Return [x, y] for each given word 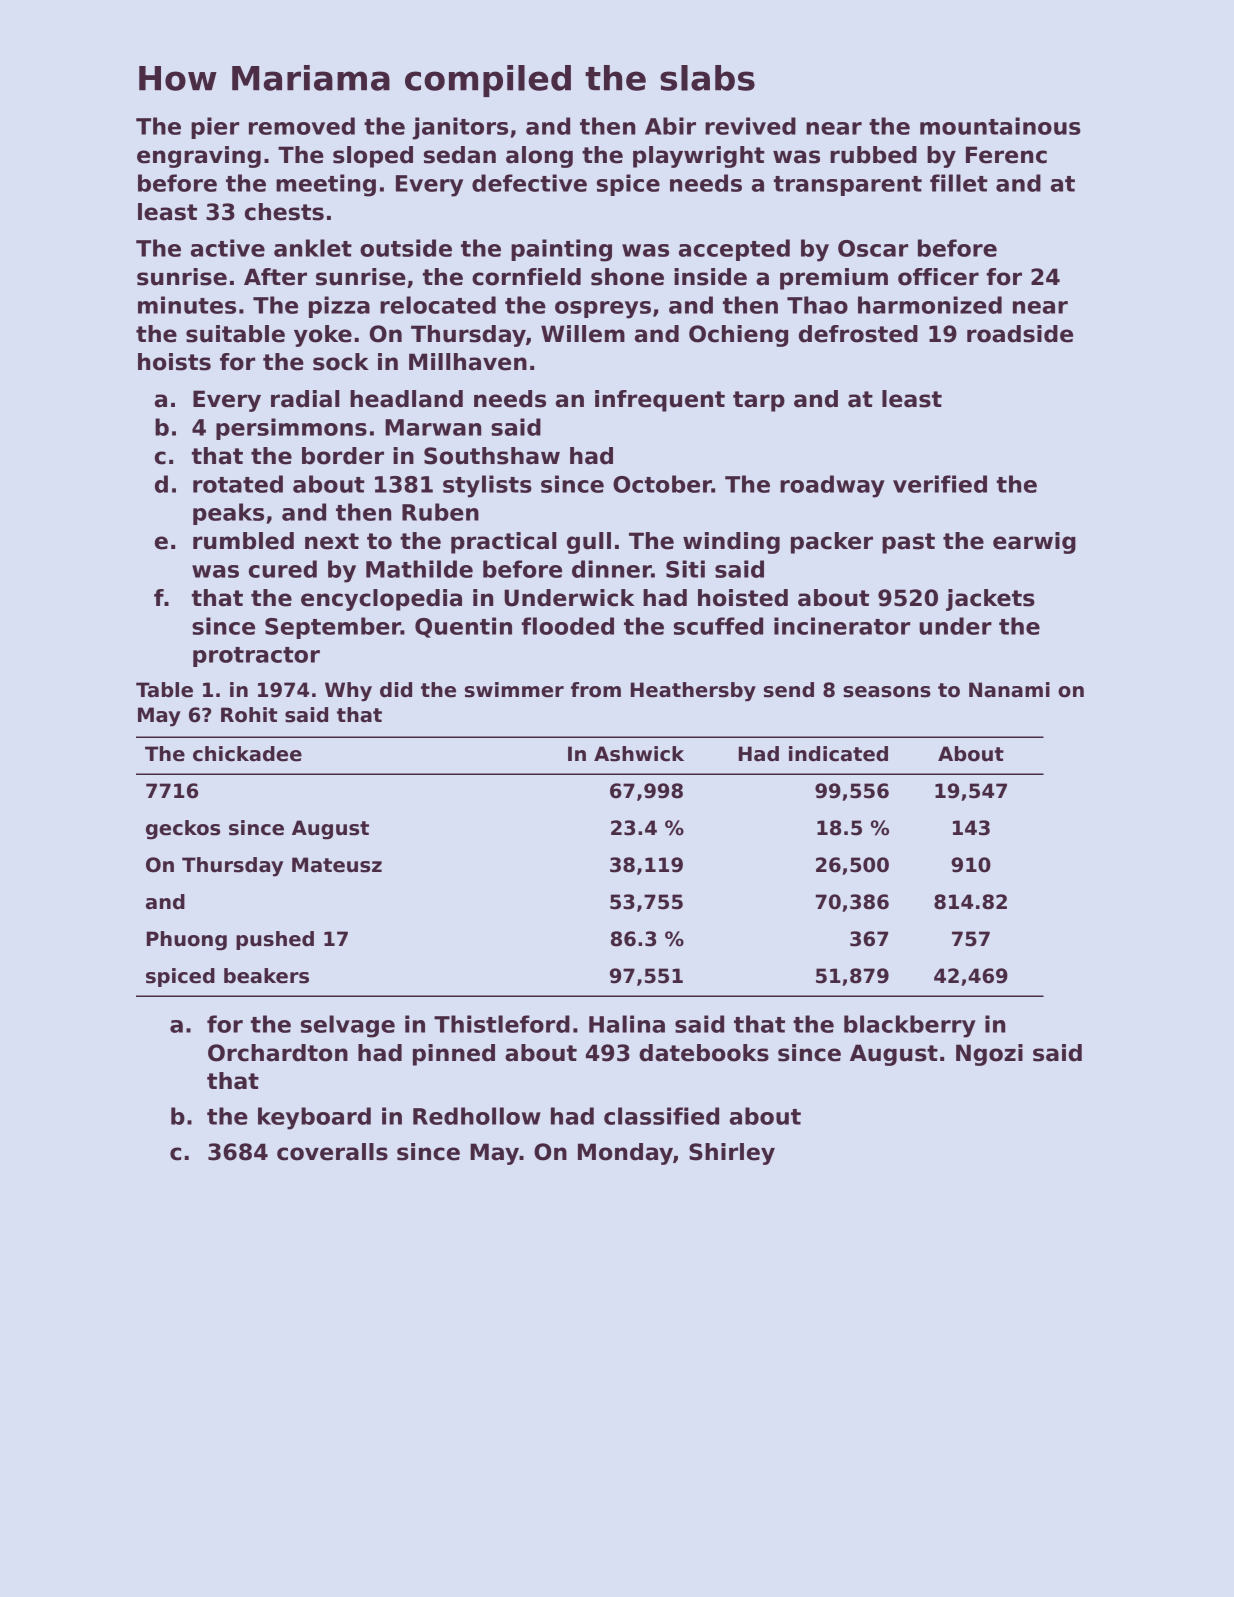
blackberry [910, 1026]
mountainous [1000, 126]
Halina [627, 1024]
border [343, 456]
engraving [199, 157]
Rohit [249, 715]
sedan [460, 155]
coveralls [332, 1152]
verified [940, 484]
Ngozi [989, 1055]
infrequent [660, 401]
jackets [990, 600]
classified [661, 1116]
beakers [266, 976]
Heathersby [693, 692]
